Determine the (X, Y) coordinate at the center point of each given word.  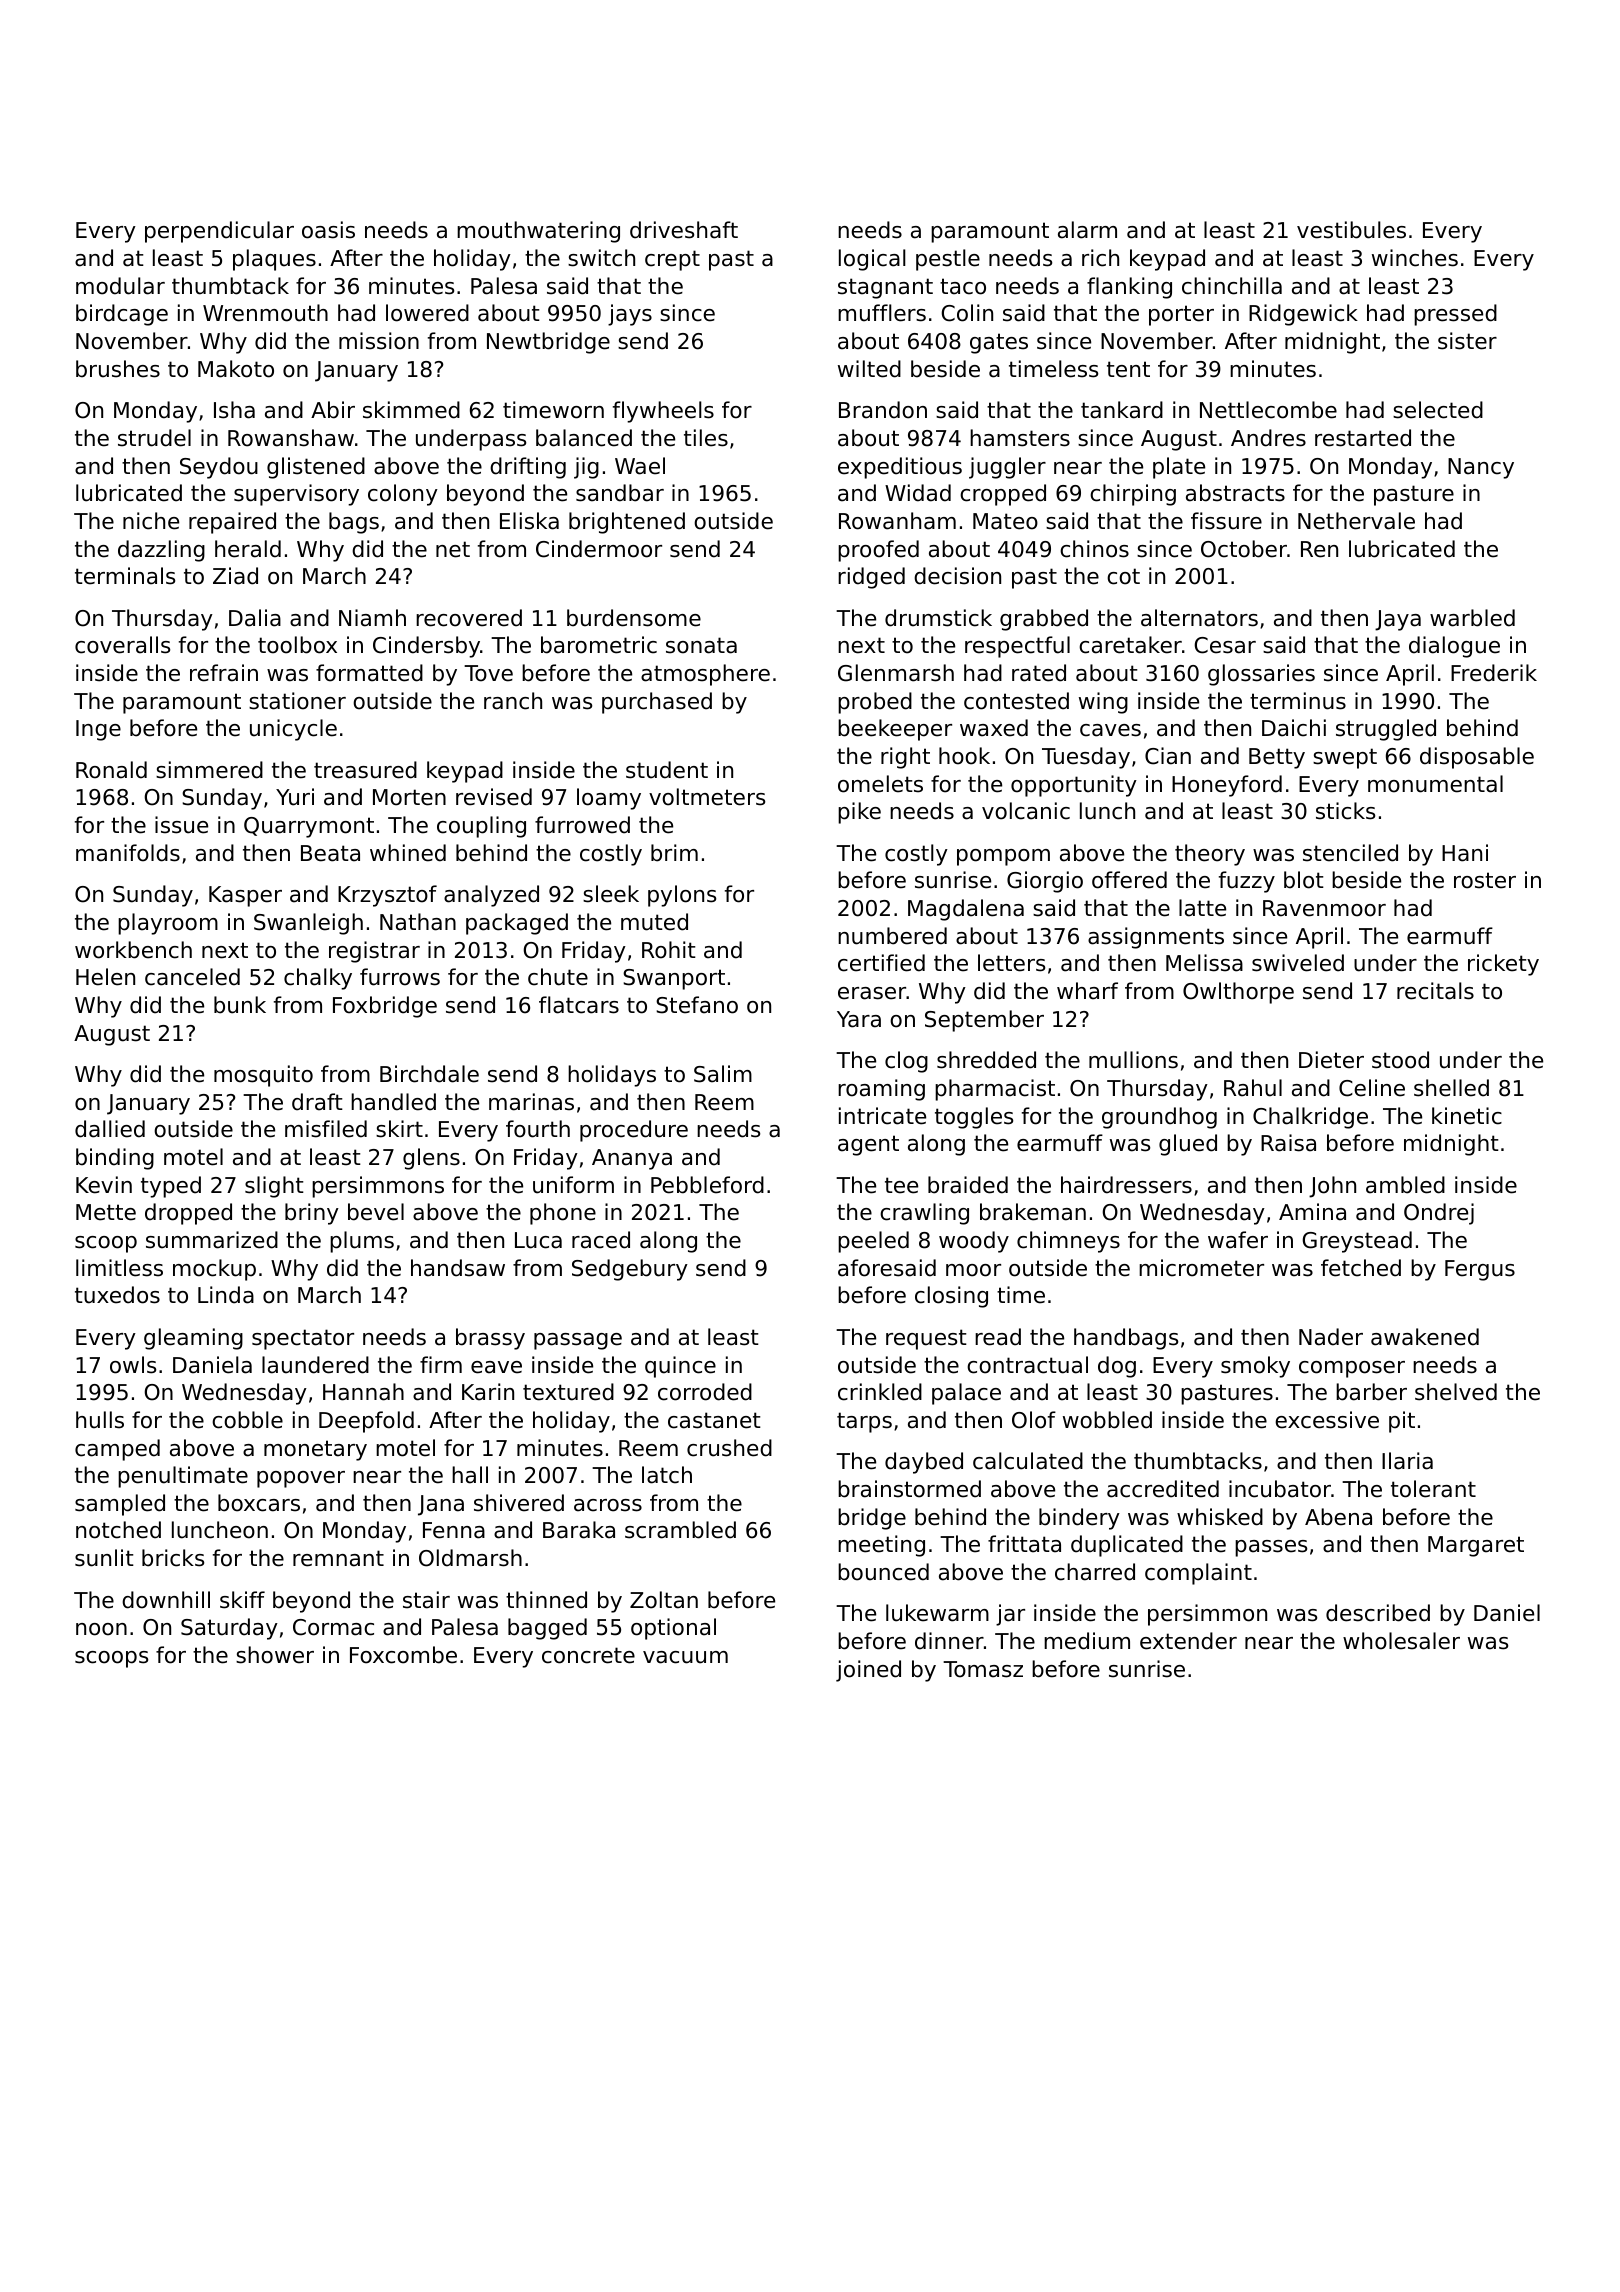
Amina (1312, 1212)
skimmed (411, 410)
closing (951, 1297)
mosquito (263, 1076)
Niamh (372, 618)
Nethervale (1356, 521)
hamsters (1020, 438)
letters (1011, 963)
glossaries (1261, 675)
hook (964, 756)
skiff (242, 1600)
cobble (247, 1420)
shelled (1451, 1088)
